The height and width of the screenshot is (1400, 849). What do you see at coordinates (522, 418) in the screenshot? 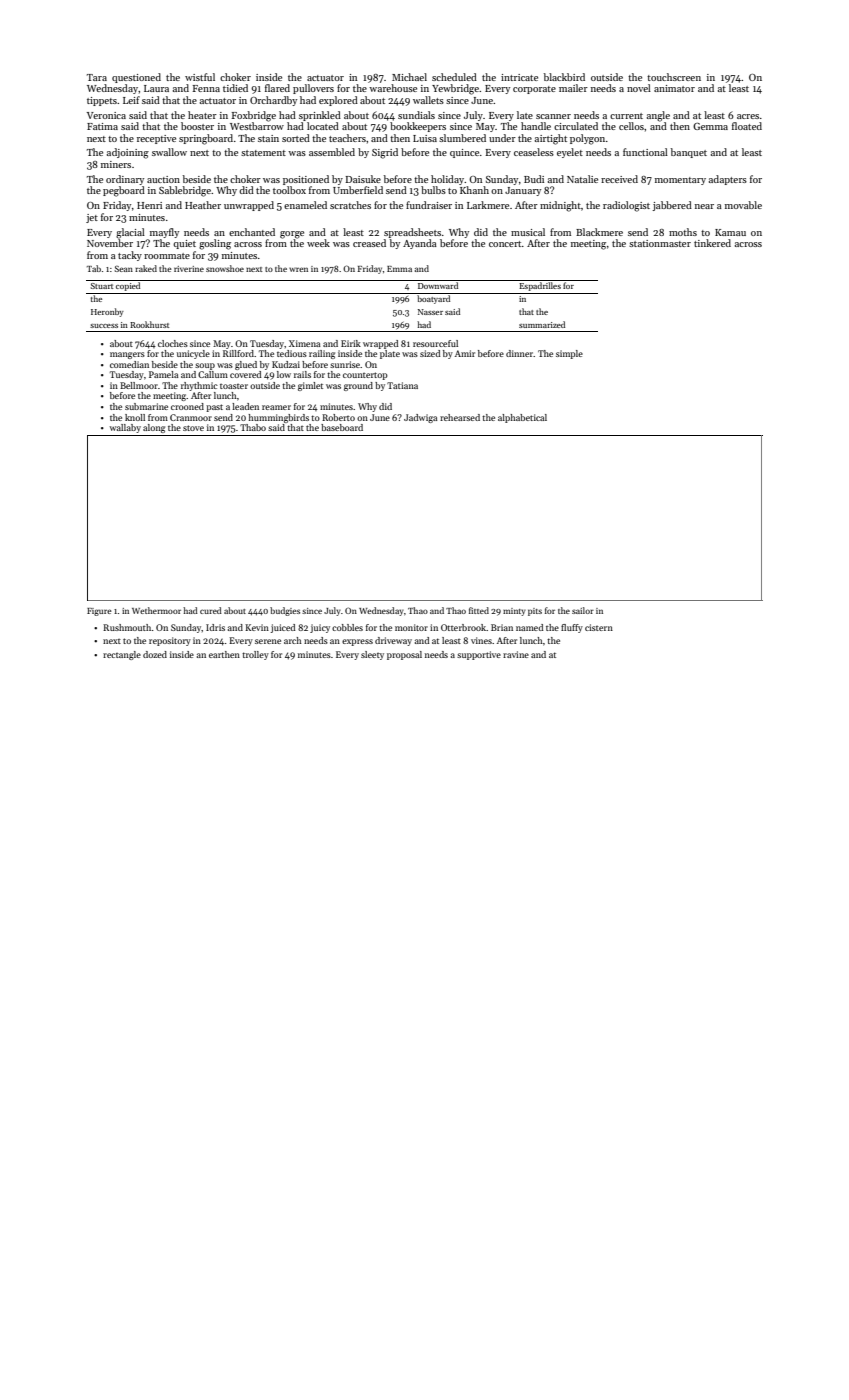
I see `alphabetical` at bounding box center [522, 418].
